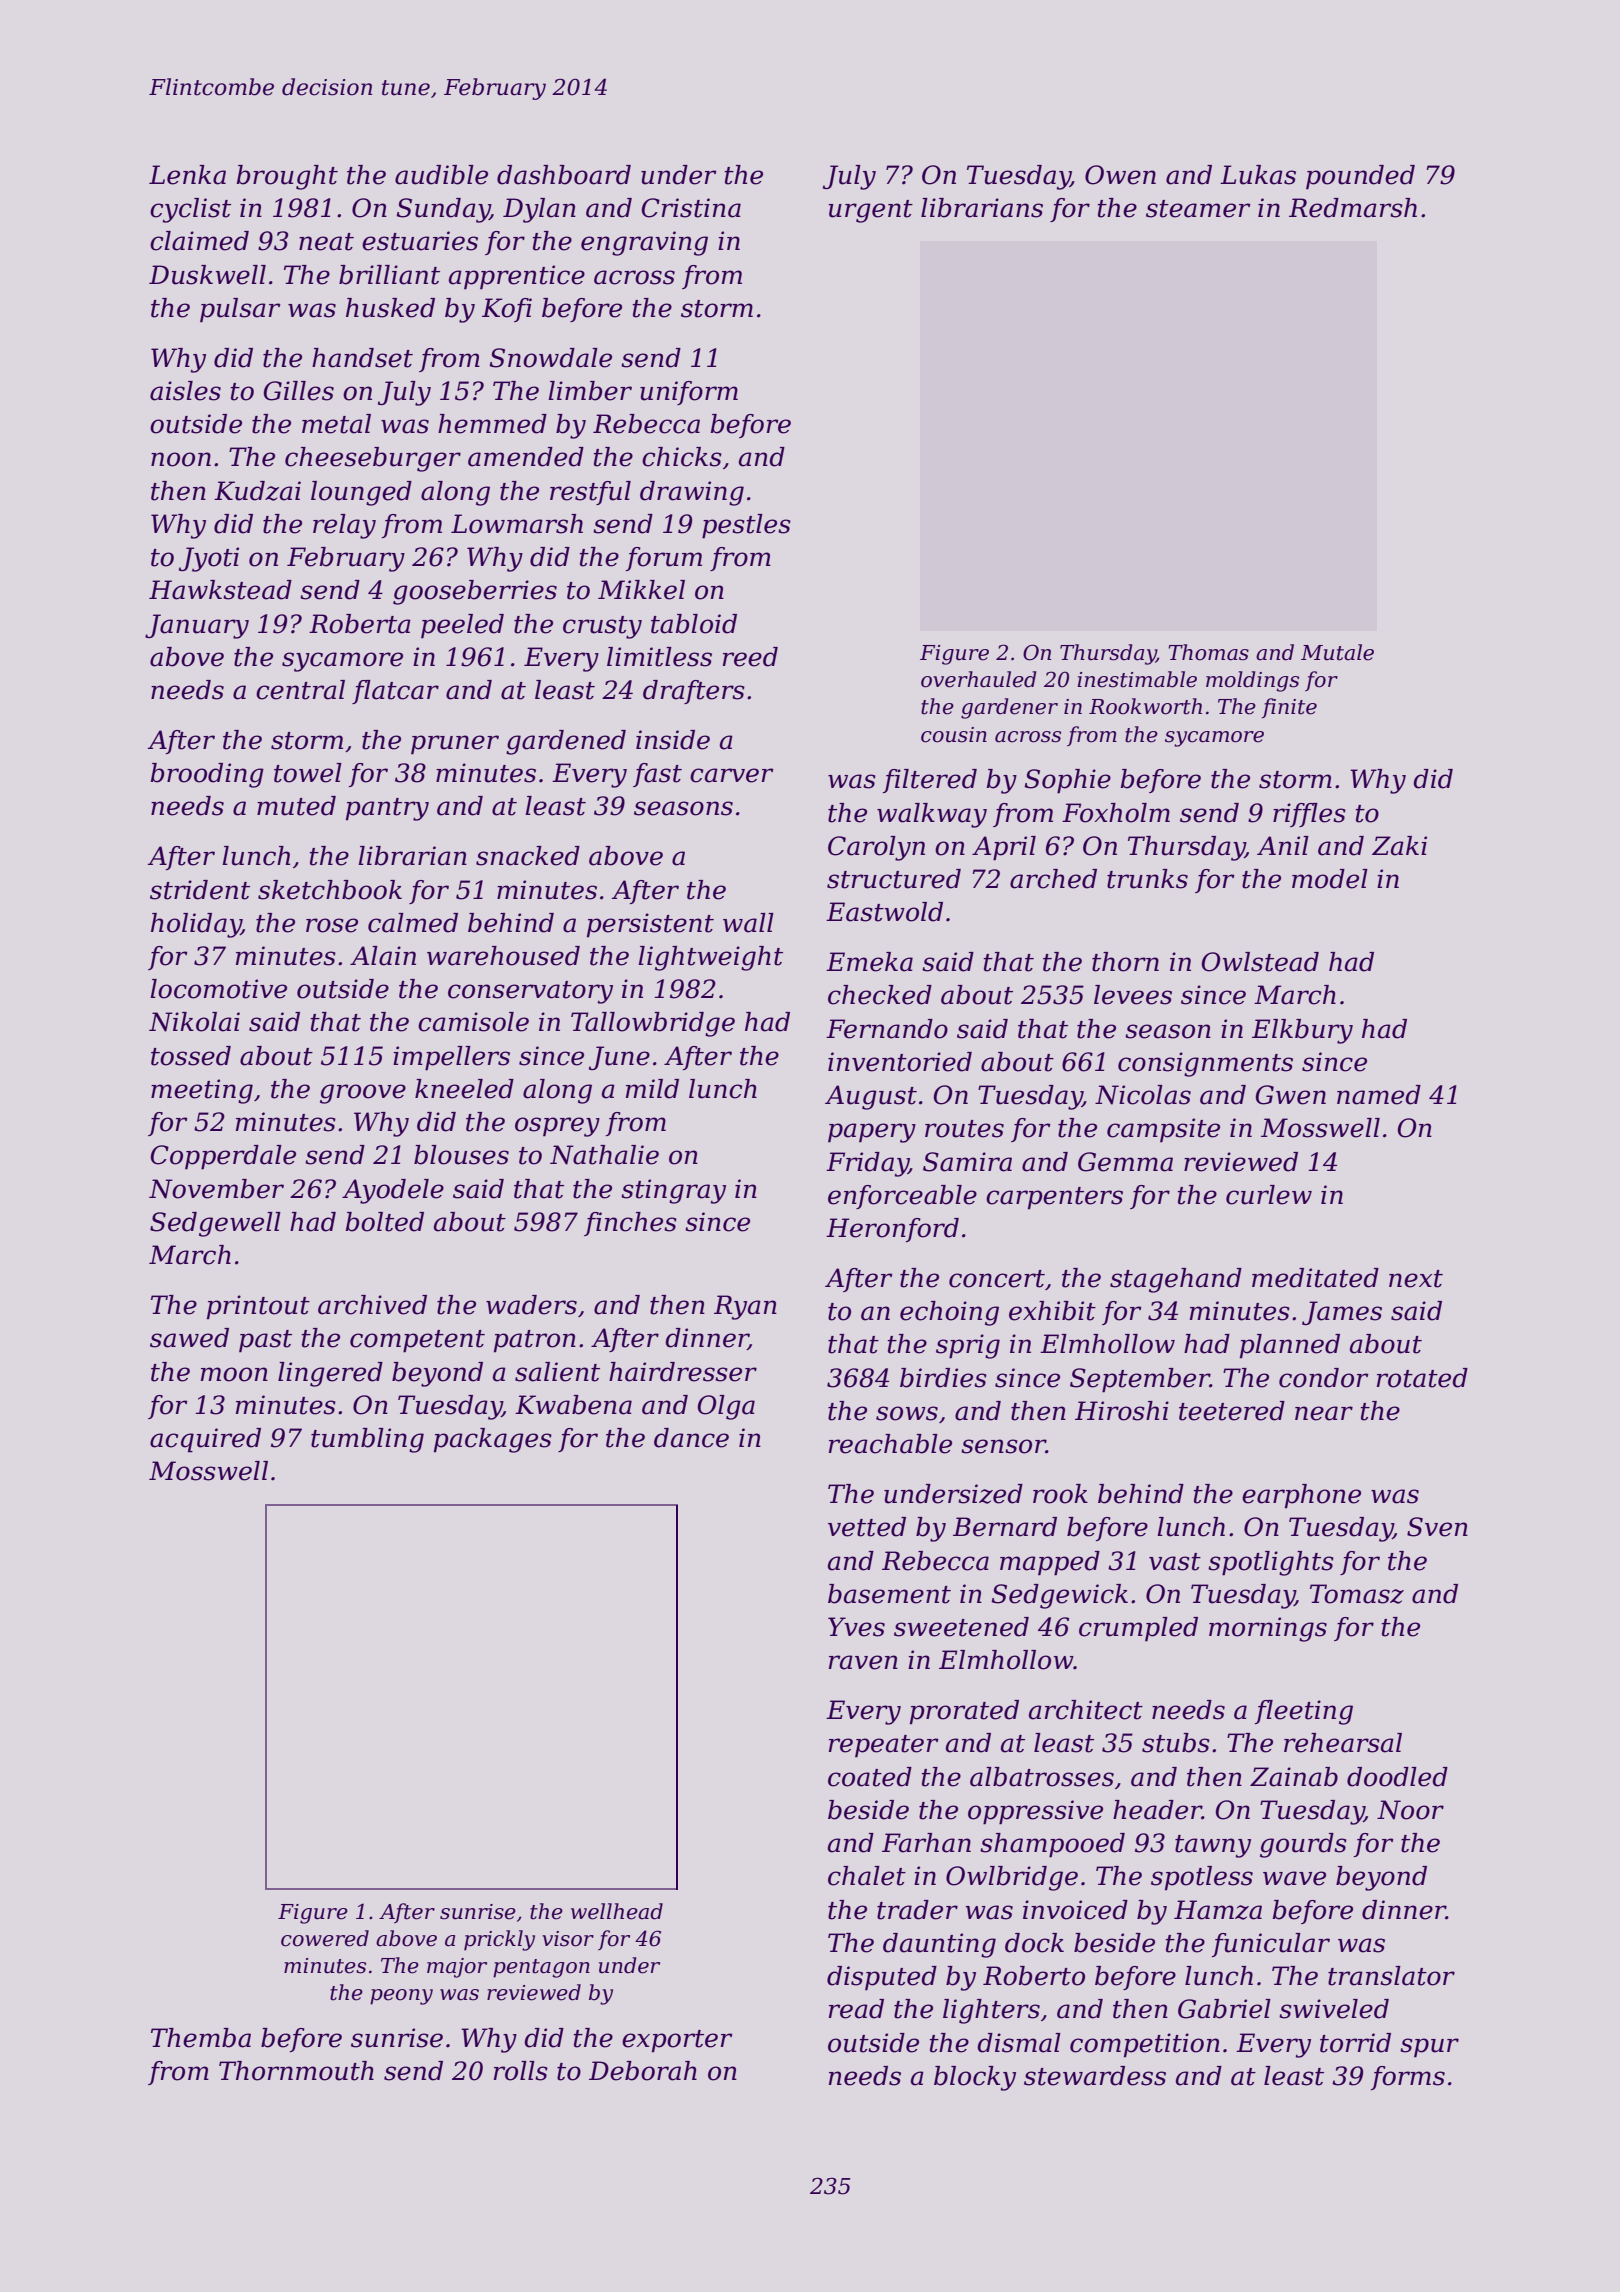 This screenshot has height=2292, width=1620. What do you see at coordinates (876, 848) in the screenshot?
I see `Carolyn` at bounding box center [876, 848].
